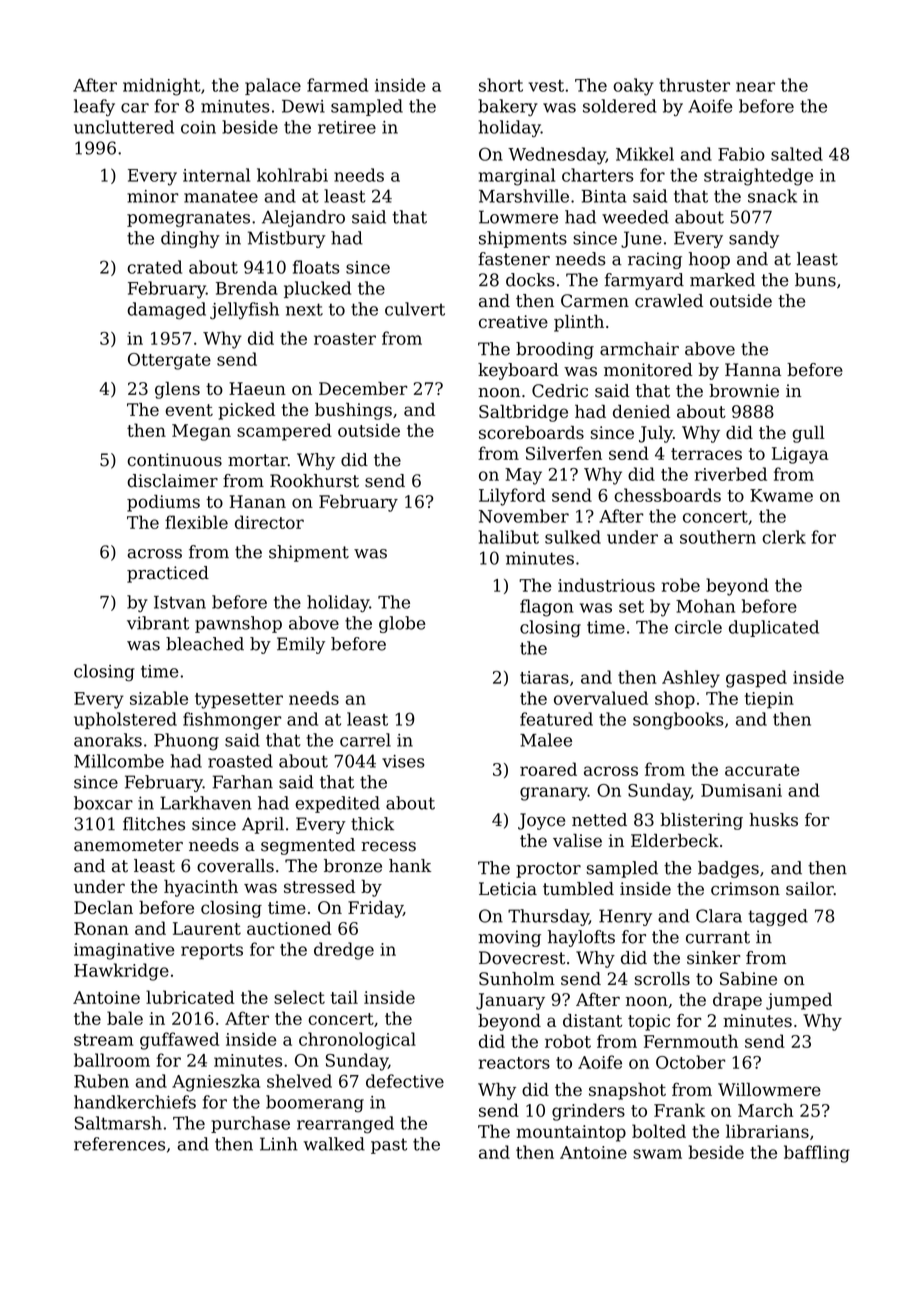 The image size is (924, 1314). I want to click on farmed, so click(337, 85).
